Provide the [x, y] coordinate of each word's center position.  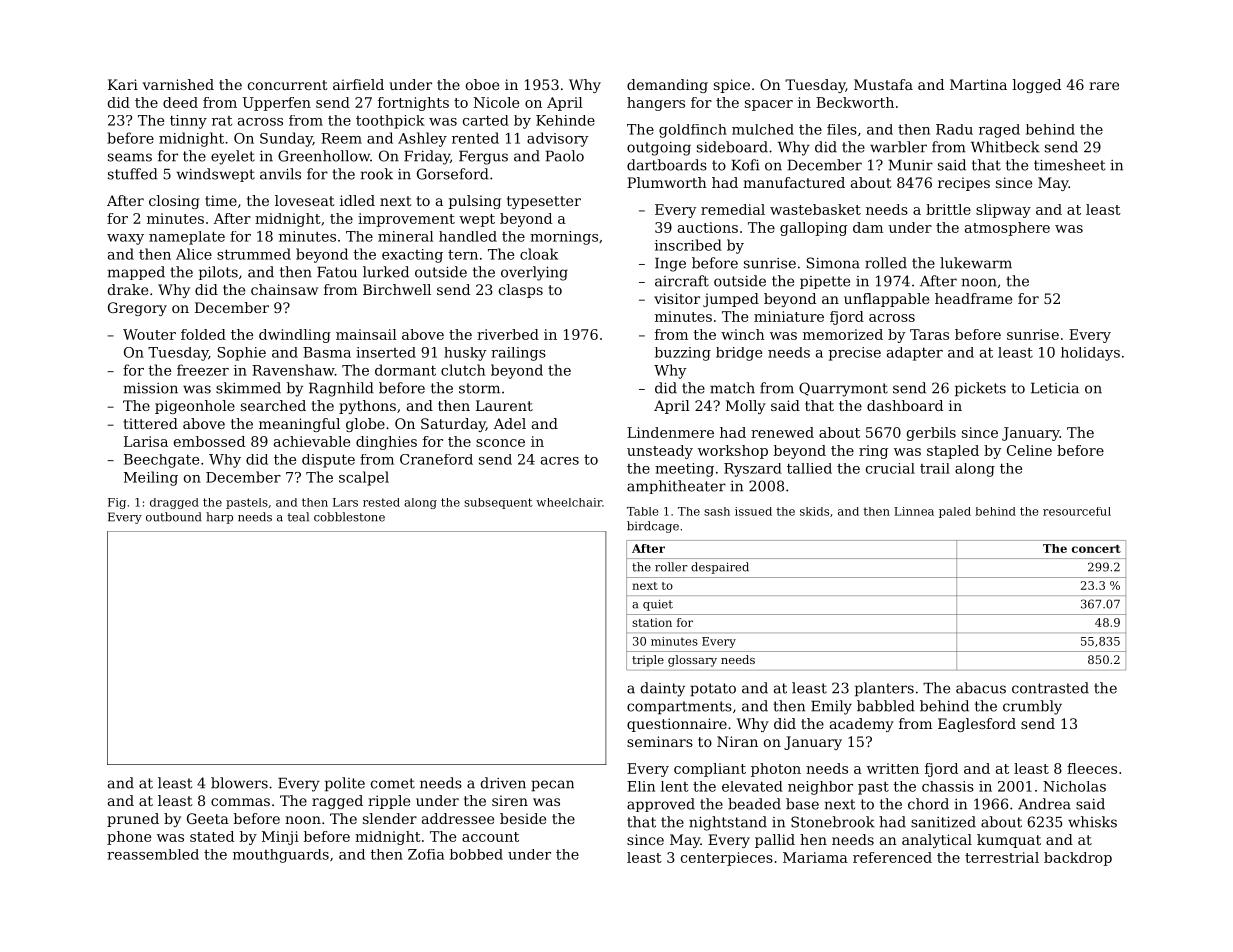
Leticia [1055, 388]
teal [298, 517]
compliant [710, 770]
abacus [981, 688]
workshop [733, 452]
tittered [150, 423]
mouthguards [281, 856]
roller [671, 567]
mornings [564, 238]
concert [1096, 549]
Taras [929, 334]
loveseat [305, 200]
